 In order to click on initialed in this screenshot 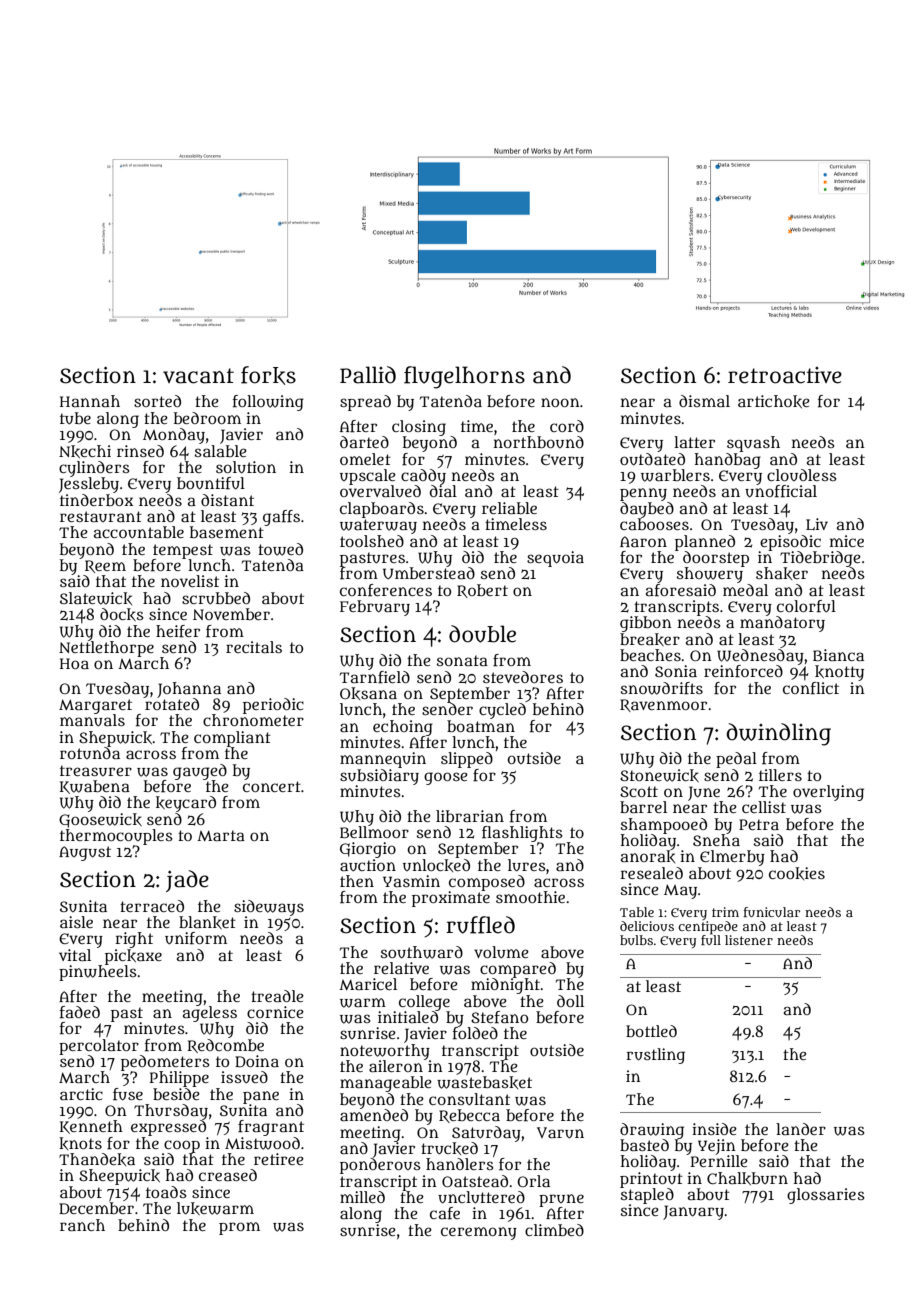, I will do `click(408, 1017)`.
